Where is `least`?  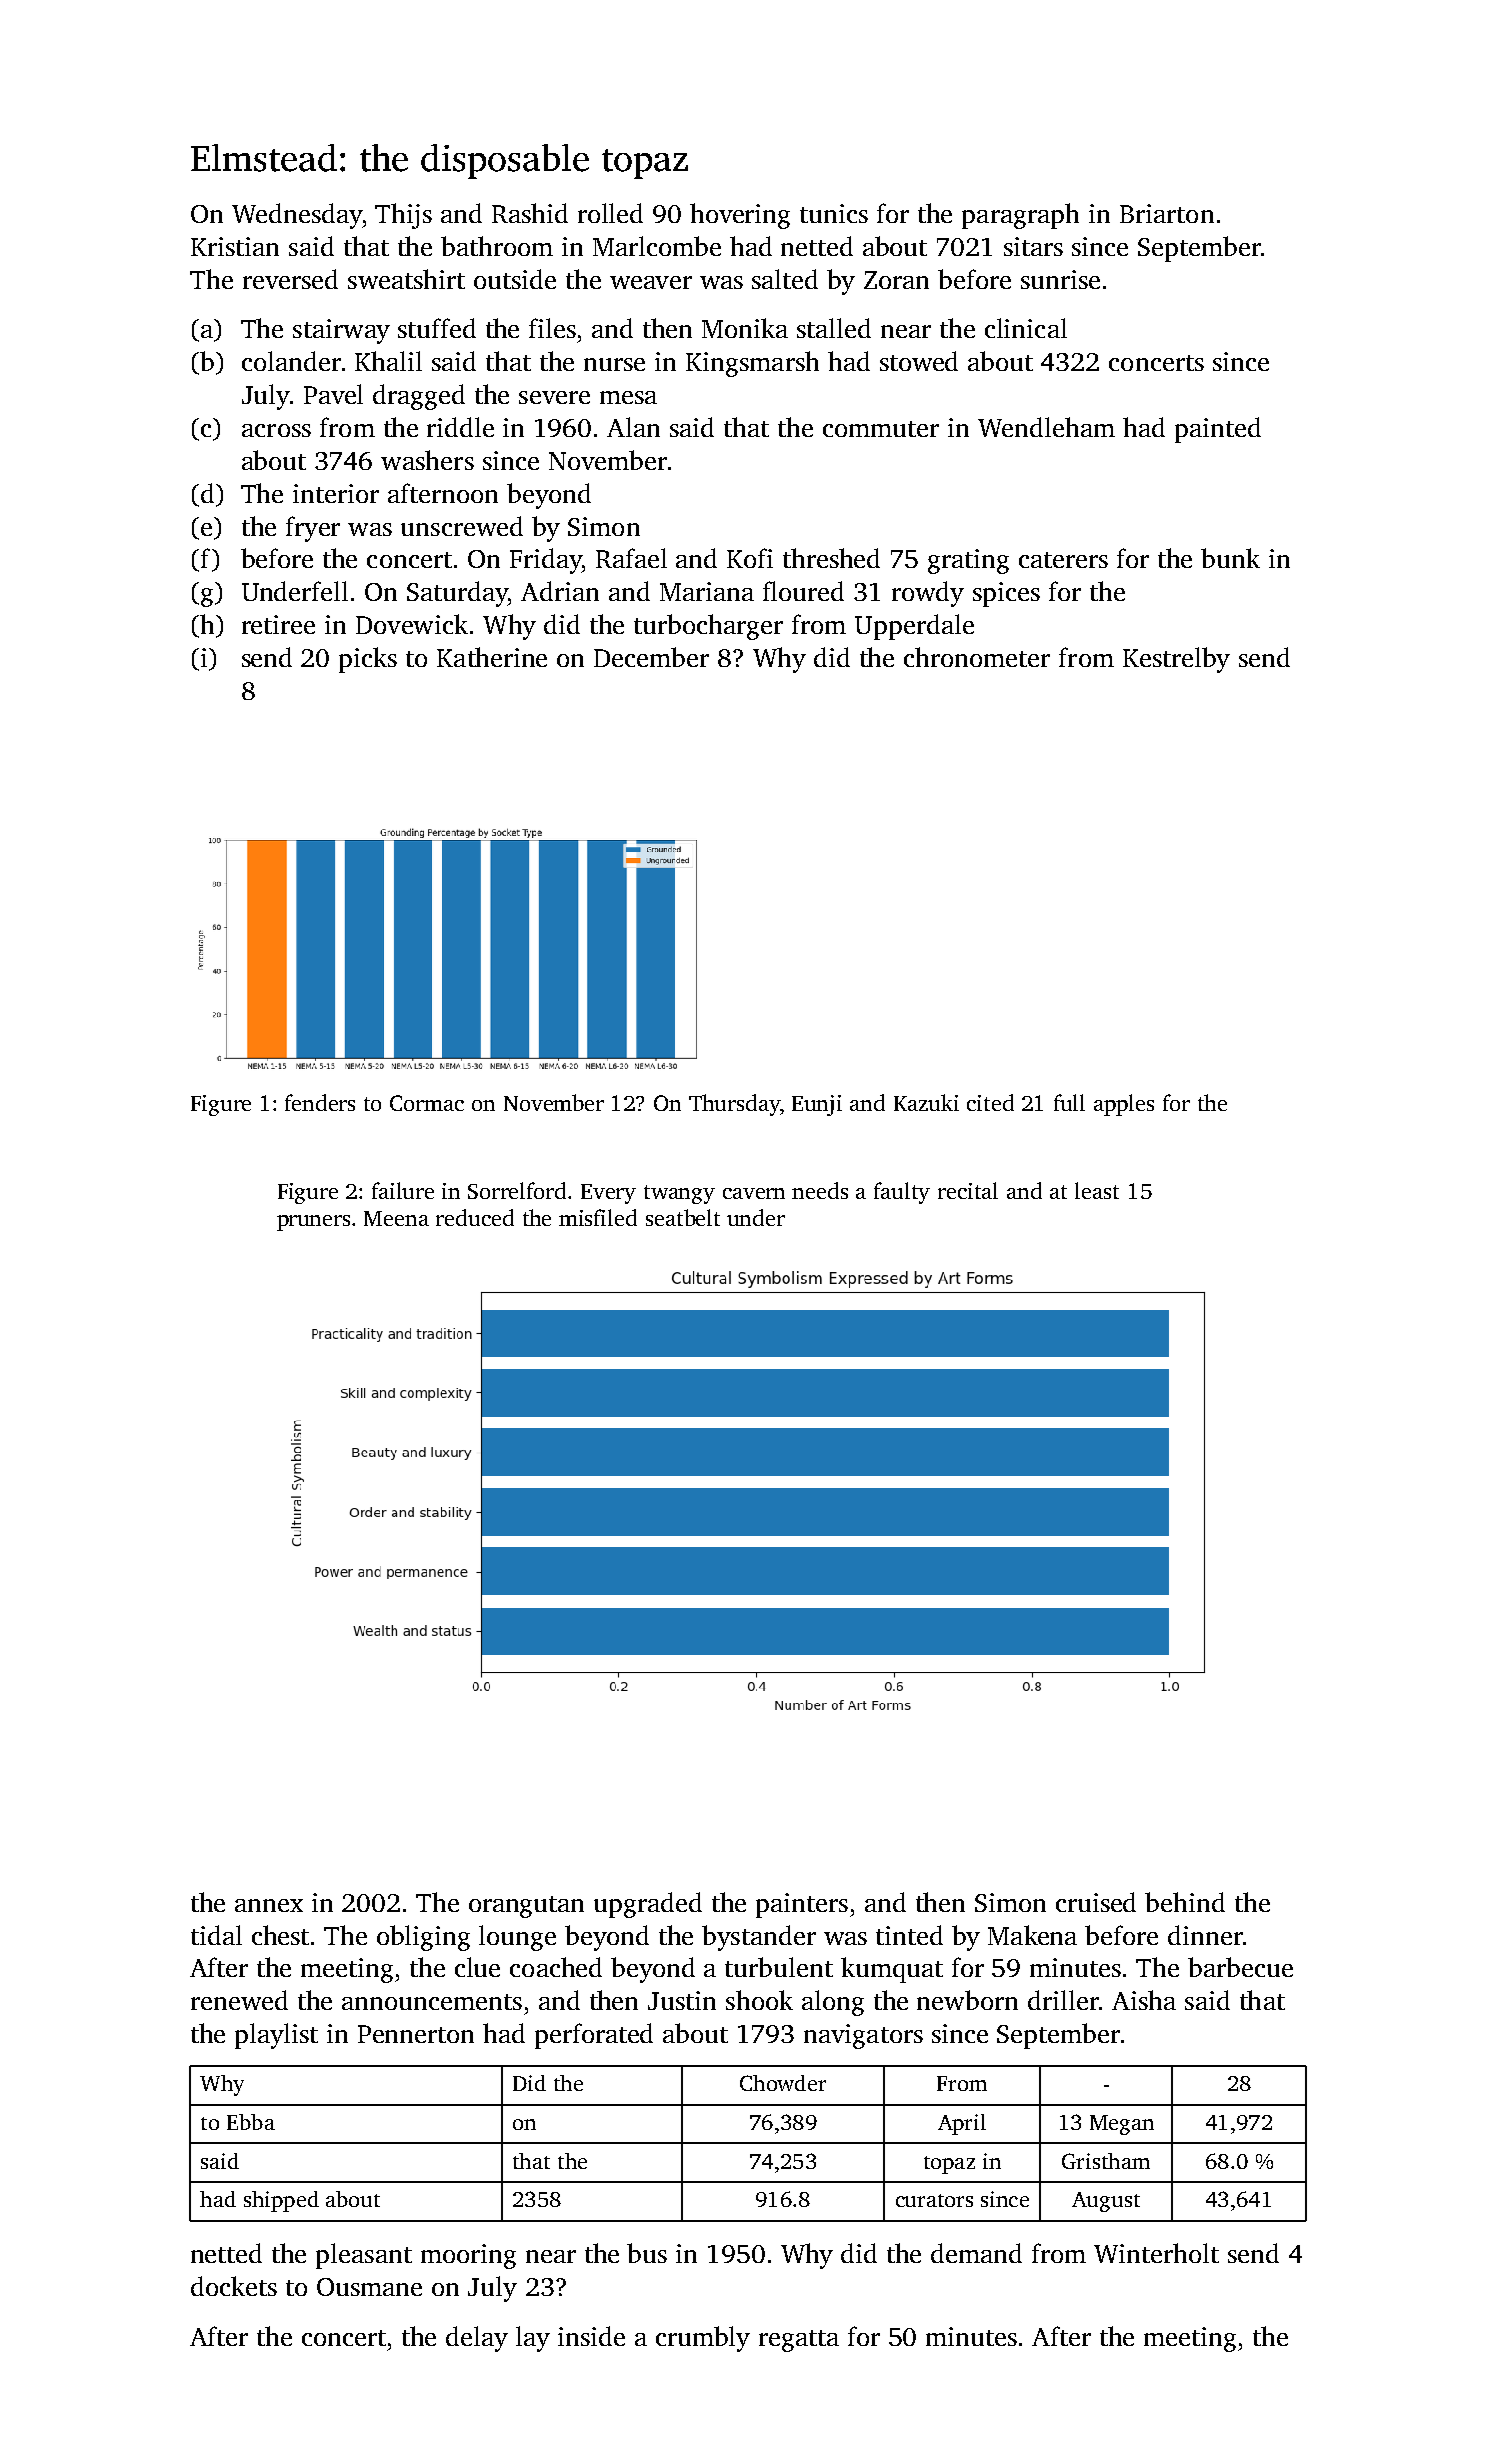
least is located at coordinates (1097, 1190).
